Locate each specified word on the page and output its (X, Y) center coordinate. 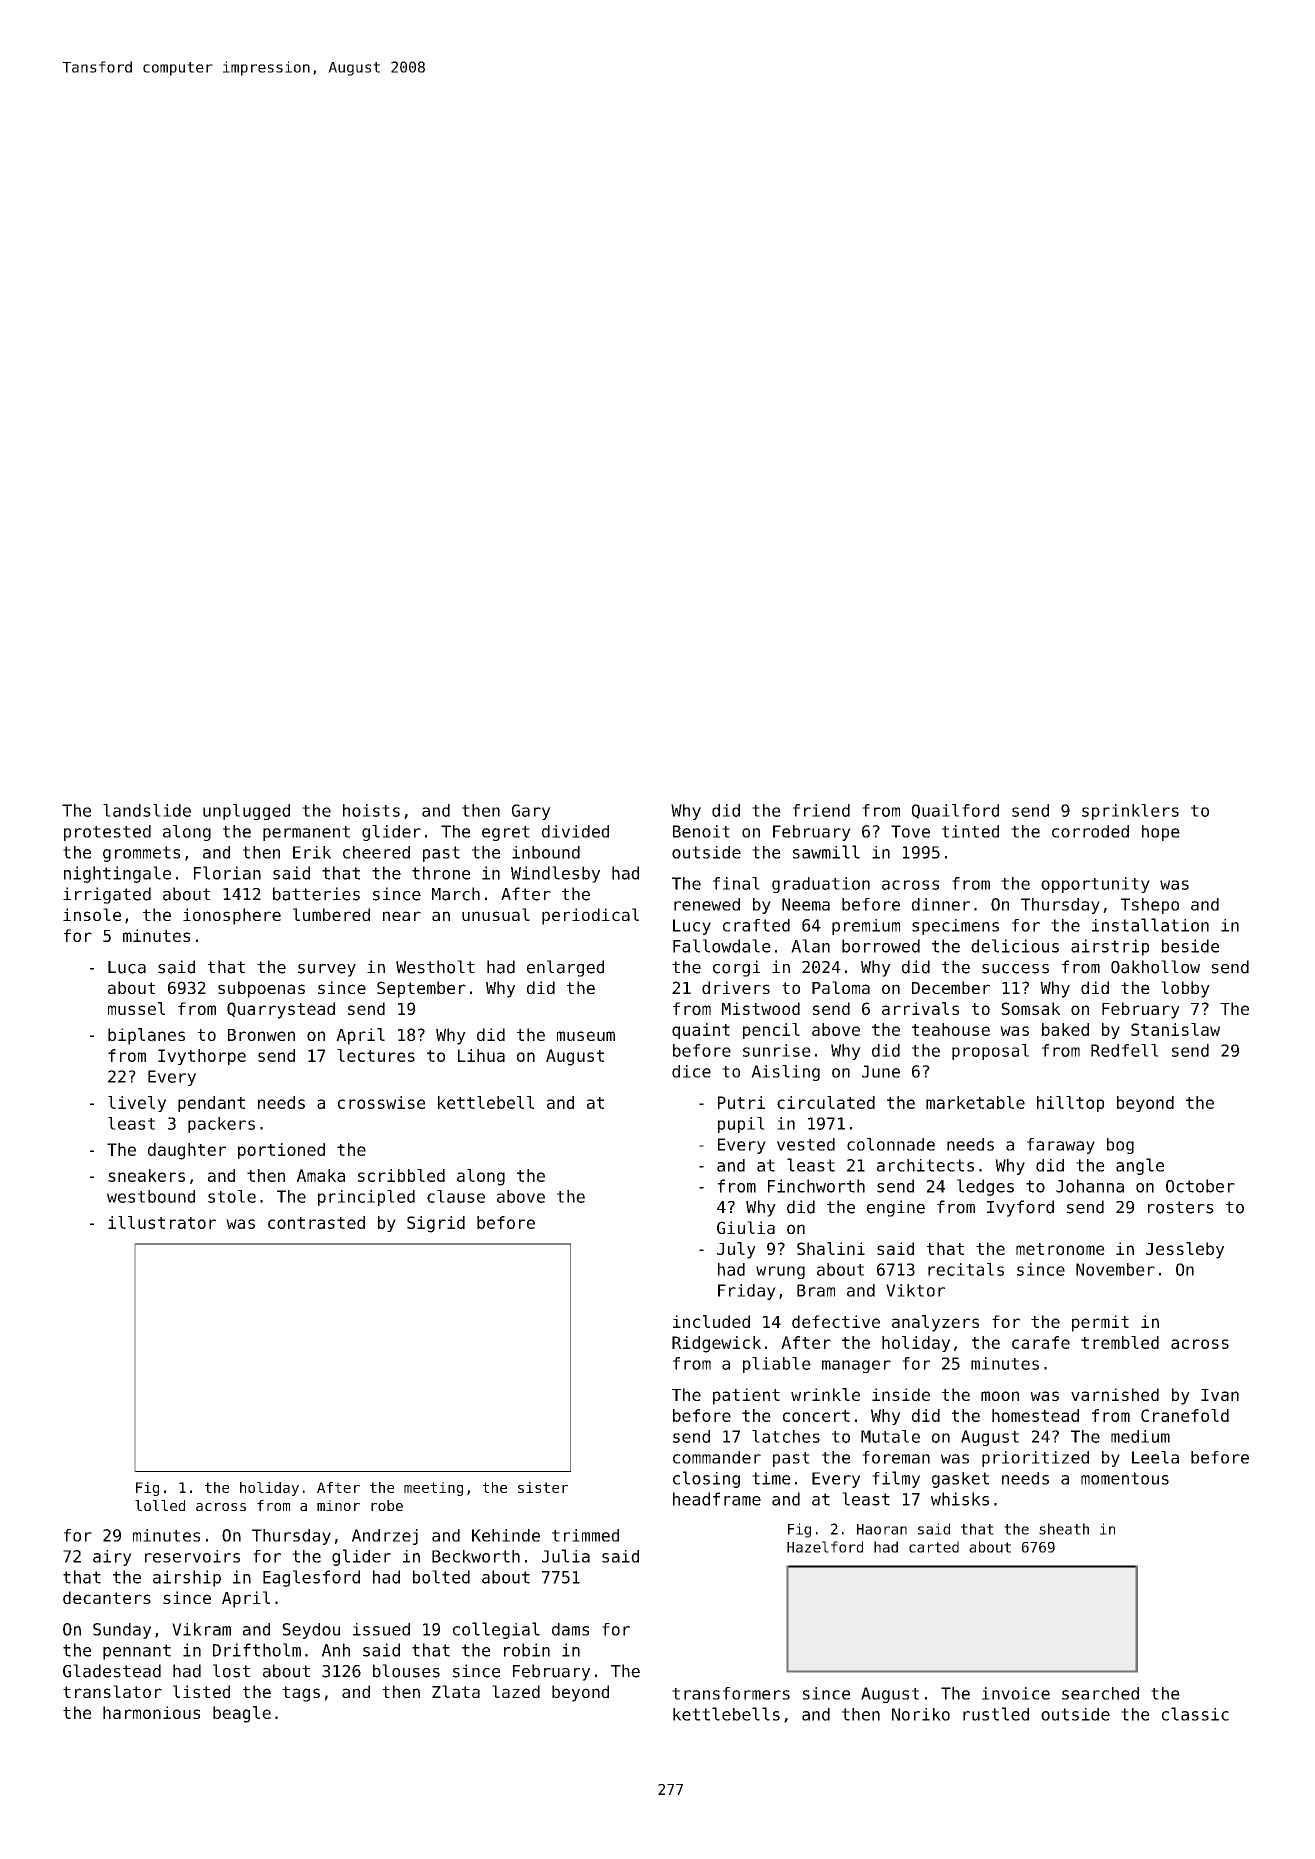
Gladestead (112, 1671)
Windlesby (555, 874)
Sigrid (436, 1224)
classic (1195, 1714)
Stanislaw (1175, 1029)
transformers (731, 1693)
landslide (147, 810)
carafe (1041, 1342)
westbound (151, 1196)
